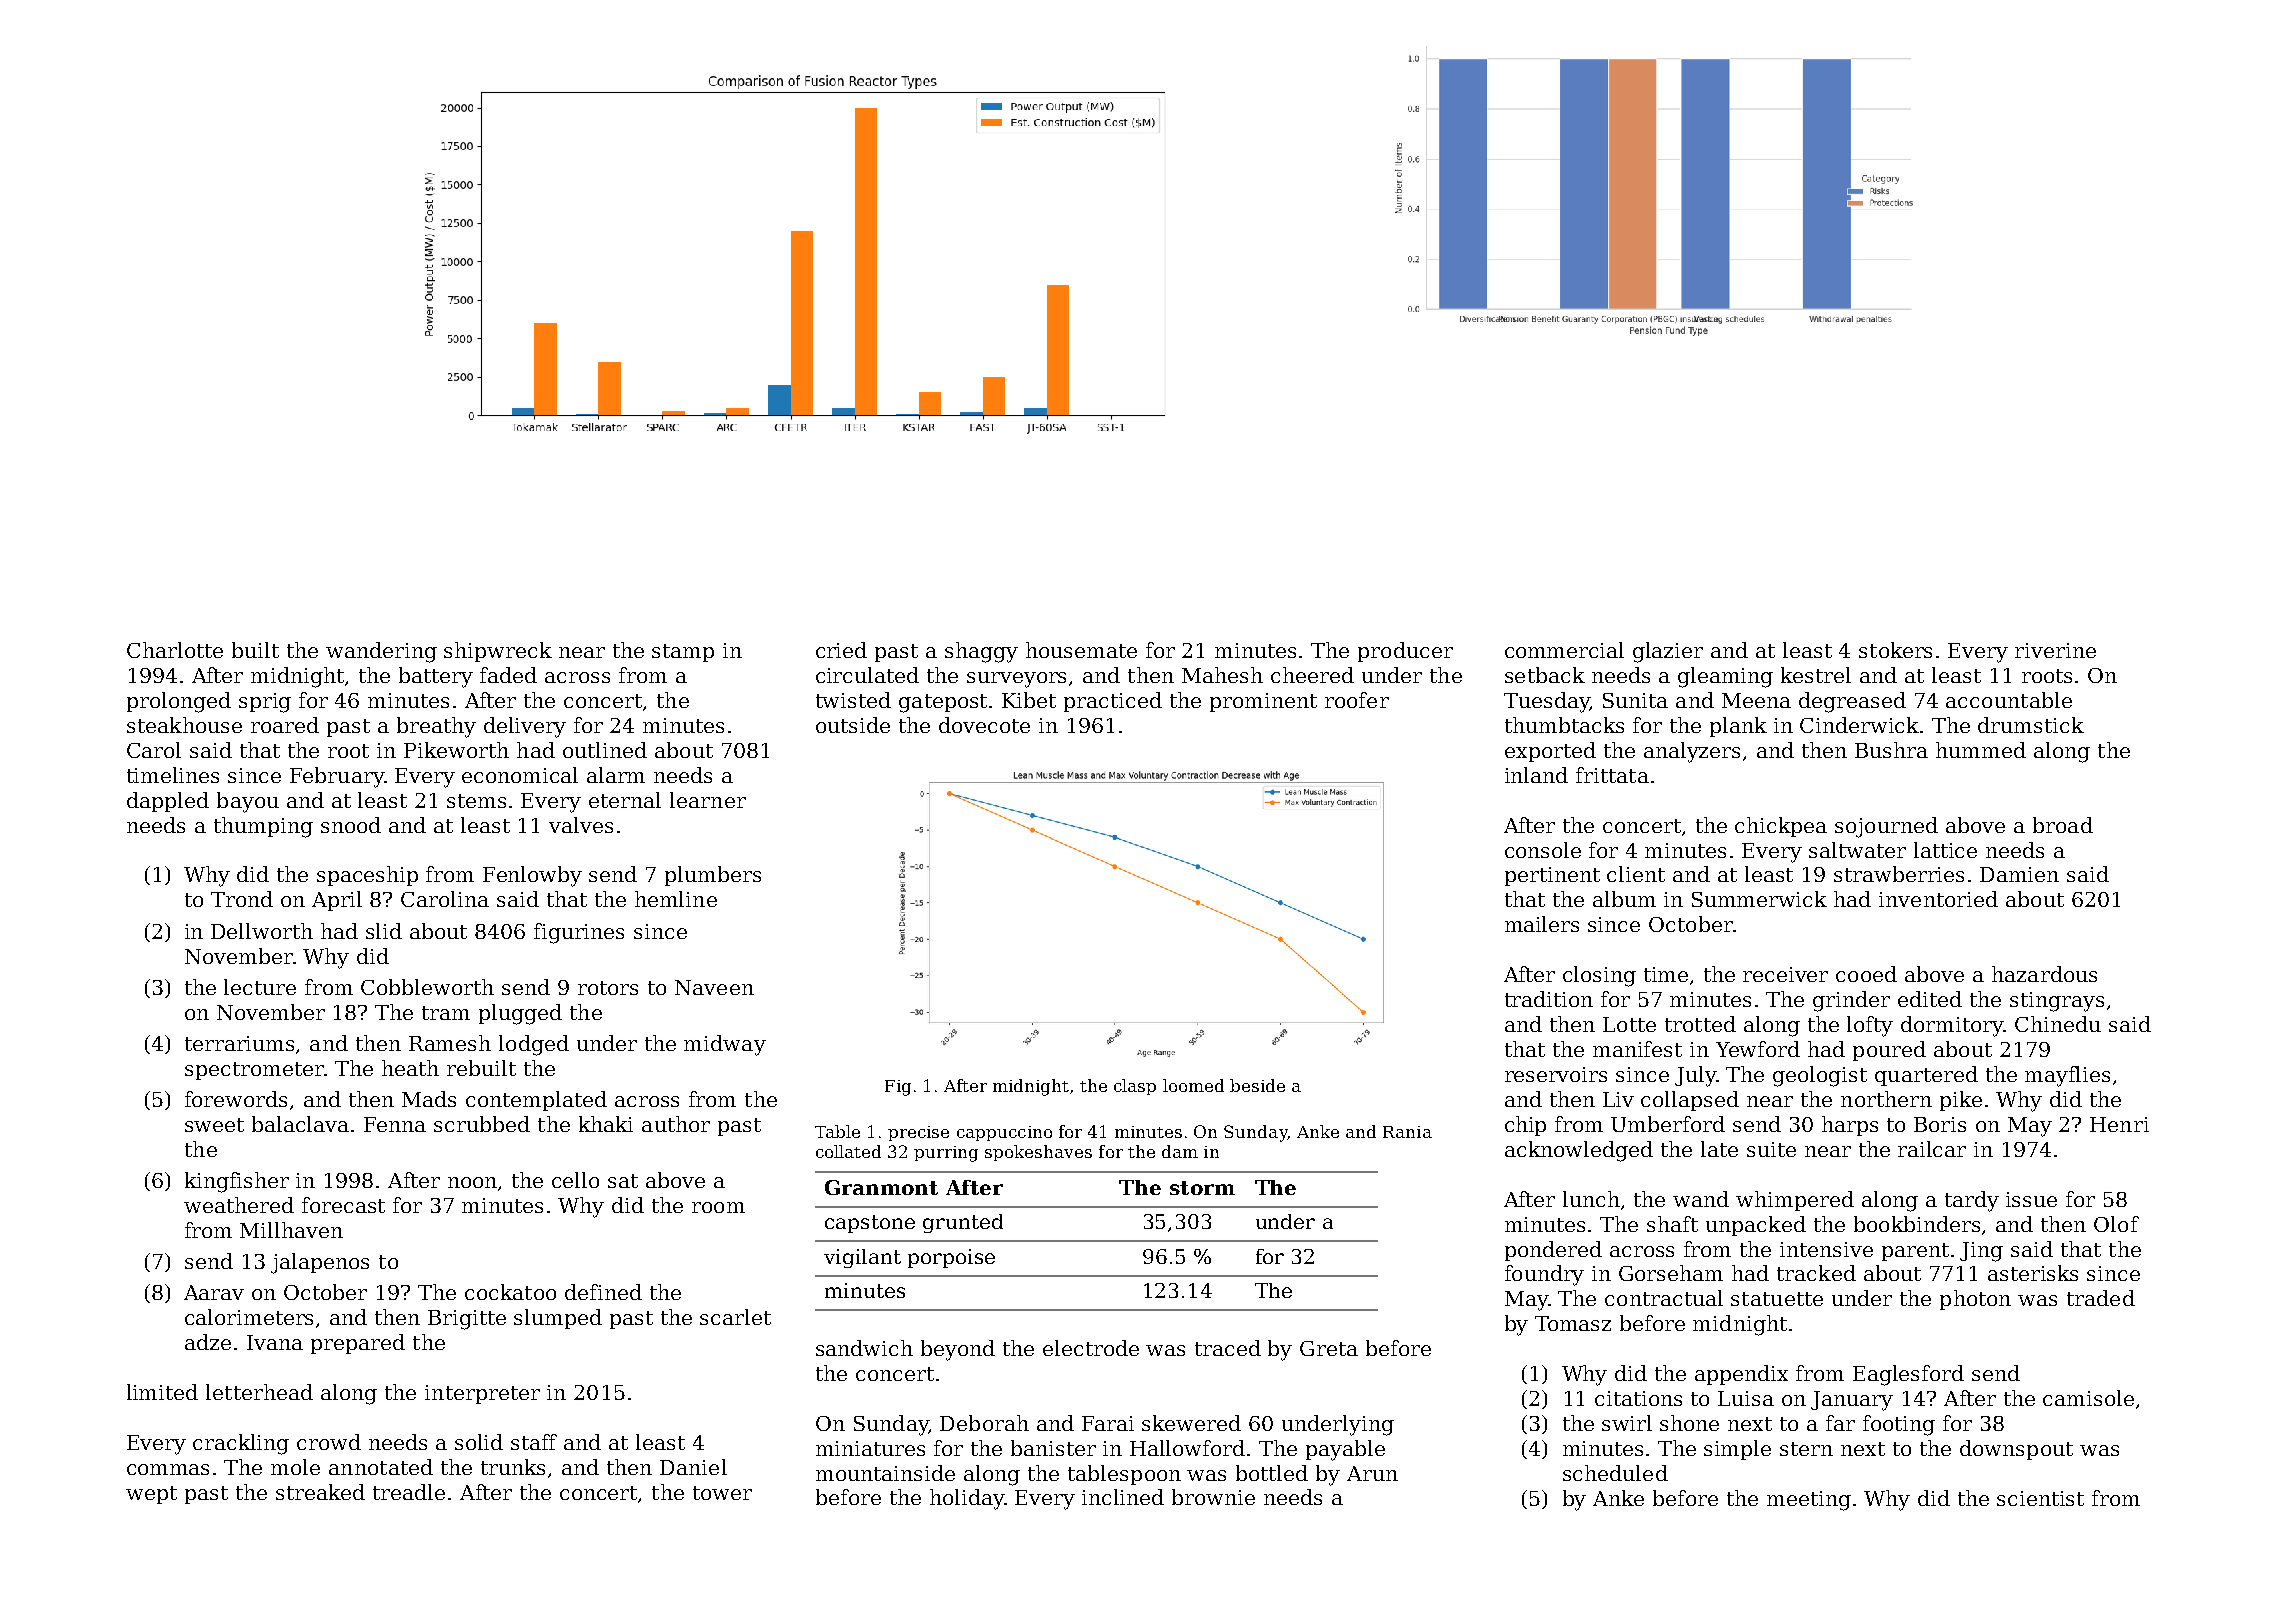  I want to click on porpoise, so click(951, 1258).
